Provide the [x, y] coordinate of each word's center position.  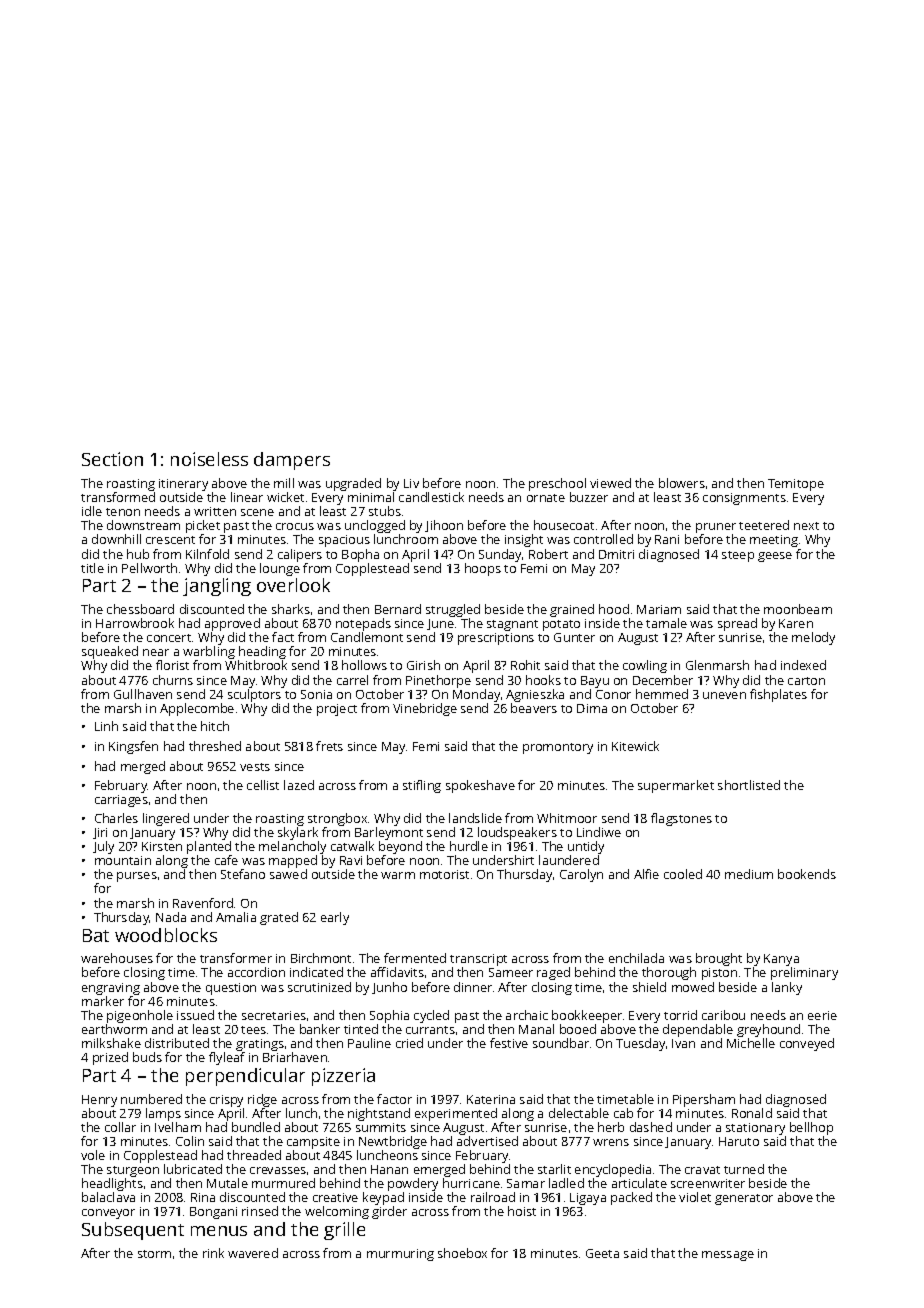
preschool [557, 484]
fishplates [778, 695]
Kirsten [162, 846]
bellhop [811, 1128]
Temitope [796, 485]
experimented [456, 1114]
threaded [254, 1155]
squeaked [110, 653]
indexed [803, 665]
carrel [352, 680]
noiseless [209, 459]
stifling [422, 786]
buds [147, 1057]
